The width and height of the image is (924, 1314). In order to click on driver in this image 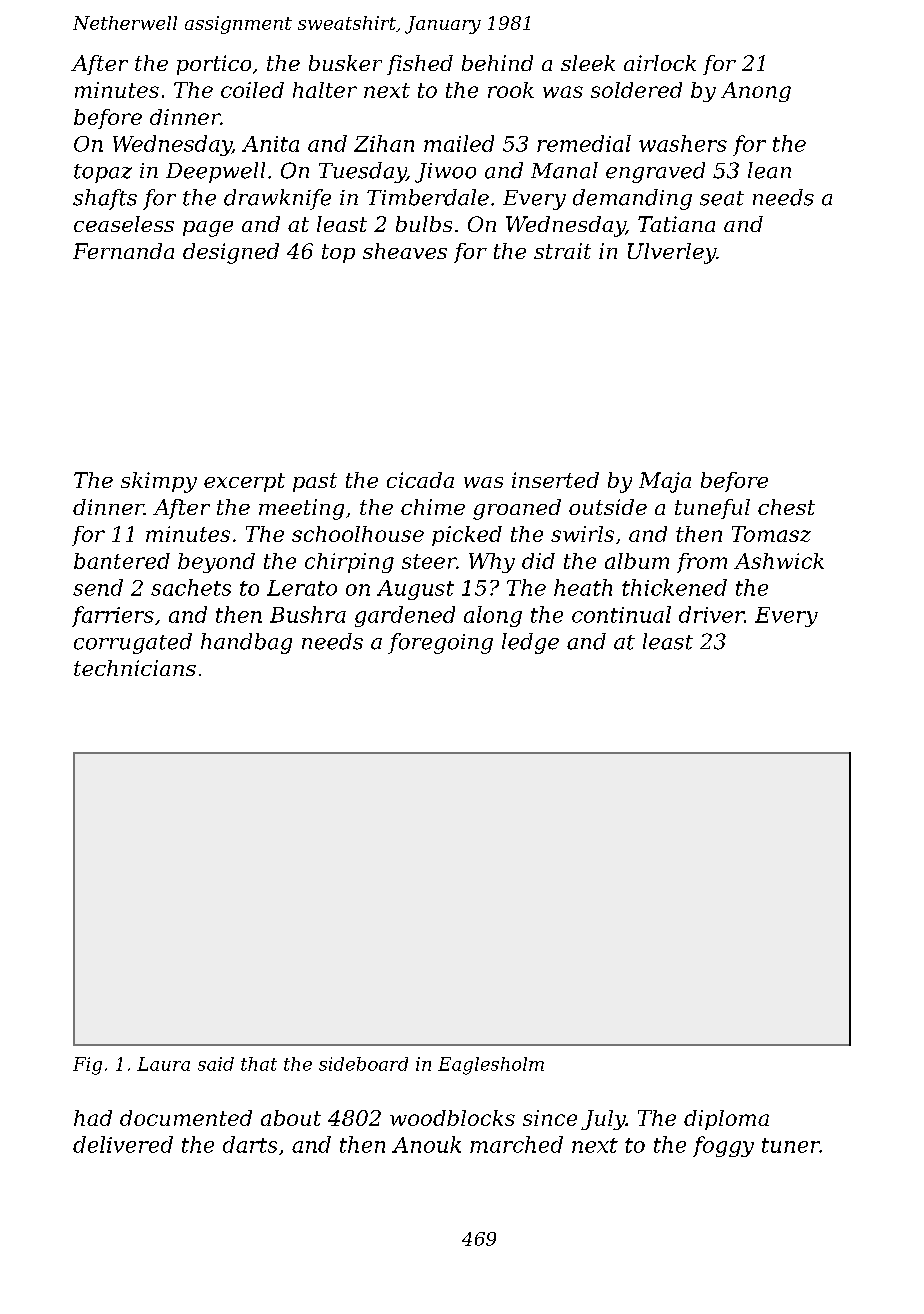, I will do `click(711, 614)`.
